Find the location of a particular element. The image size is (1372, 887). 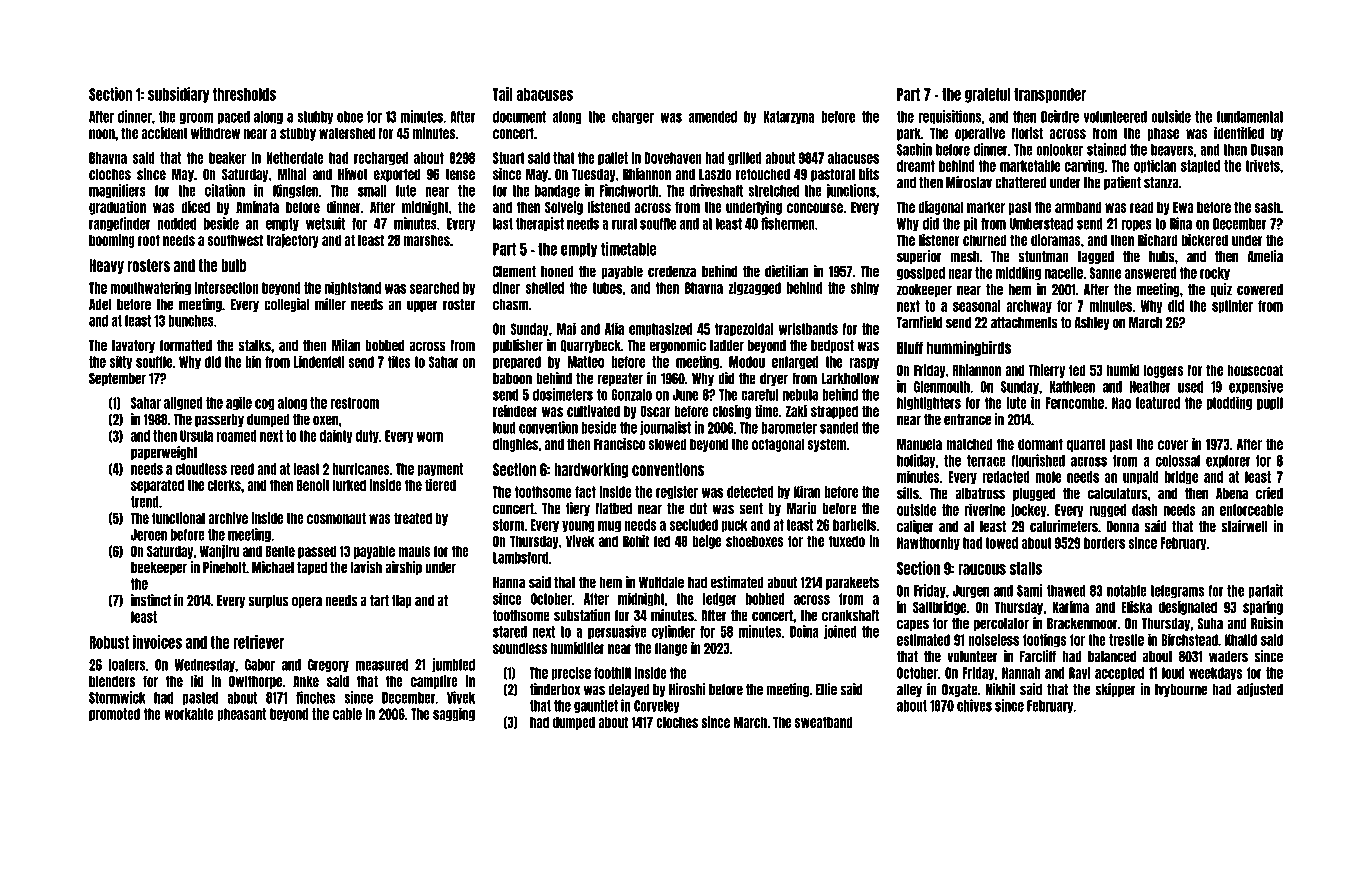

Donna is located at coordinates (1123, 527).
